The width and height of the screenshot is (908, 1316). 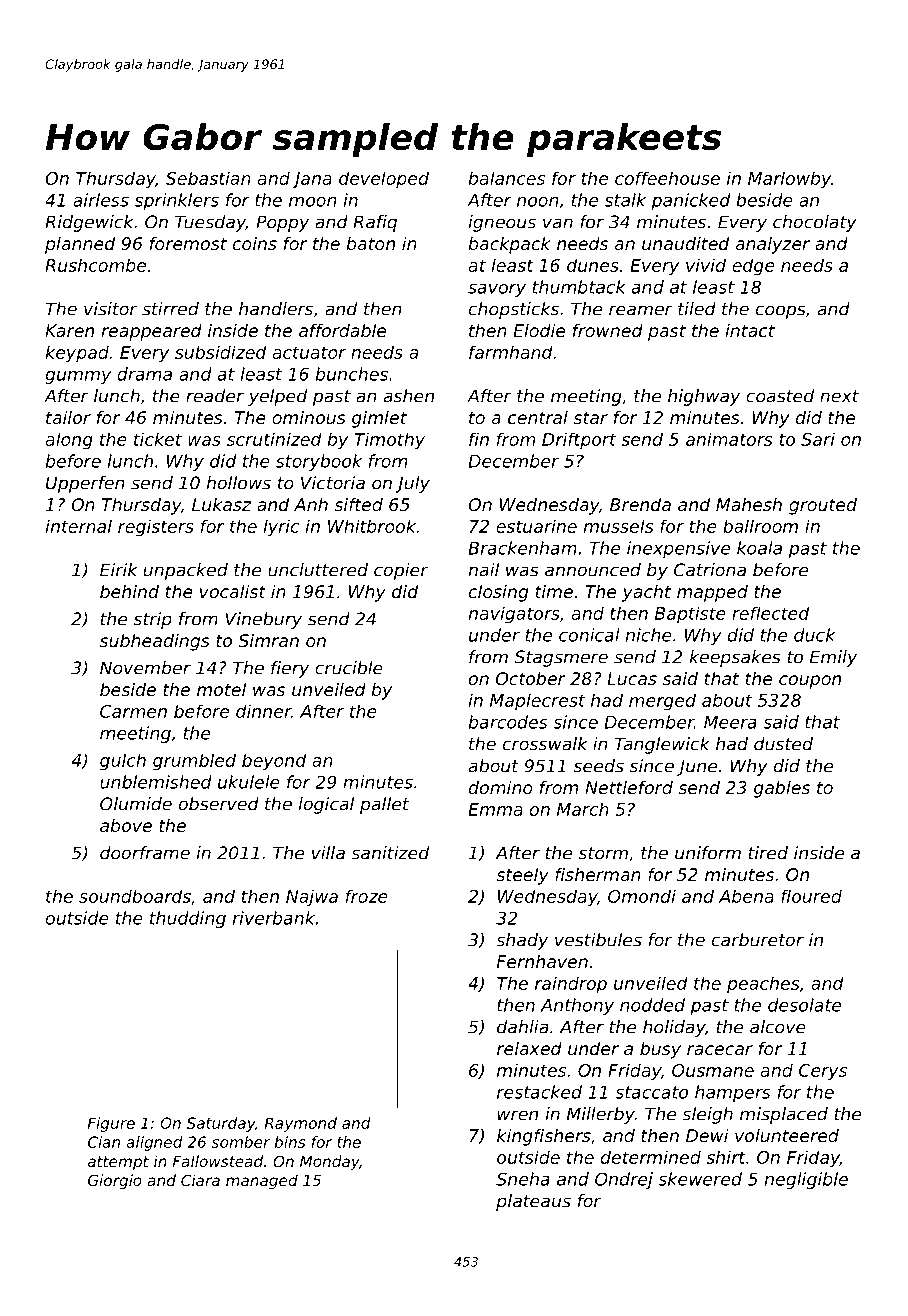 What do you see at coordinates (759, 548) in the screenshot?
I see `koala` at bounding box center [759, 548].
